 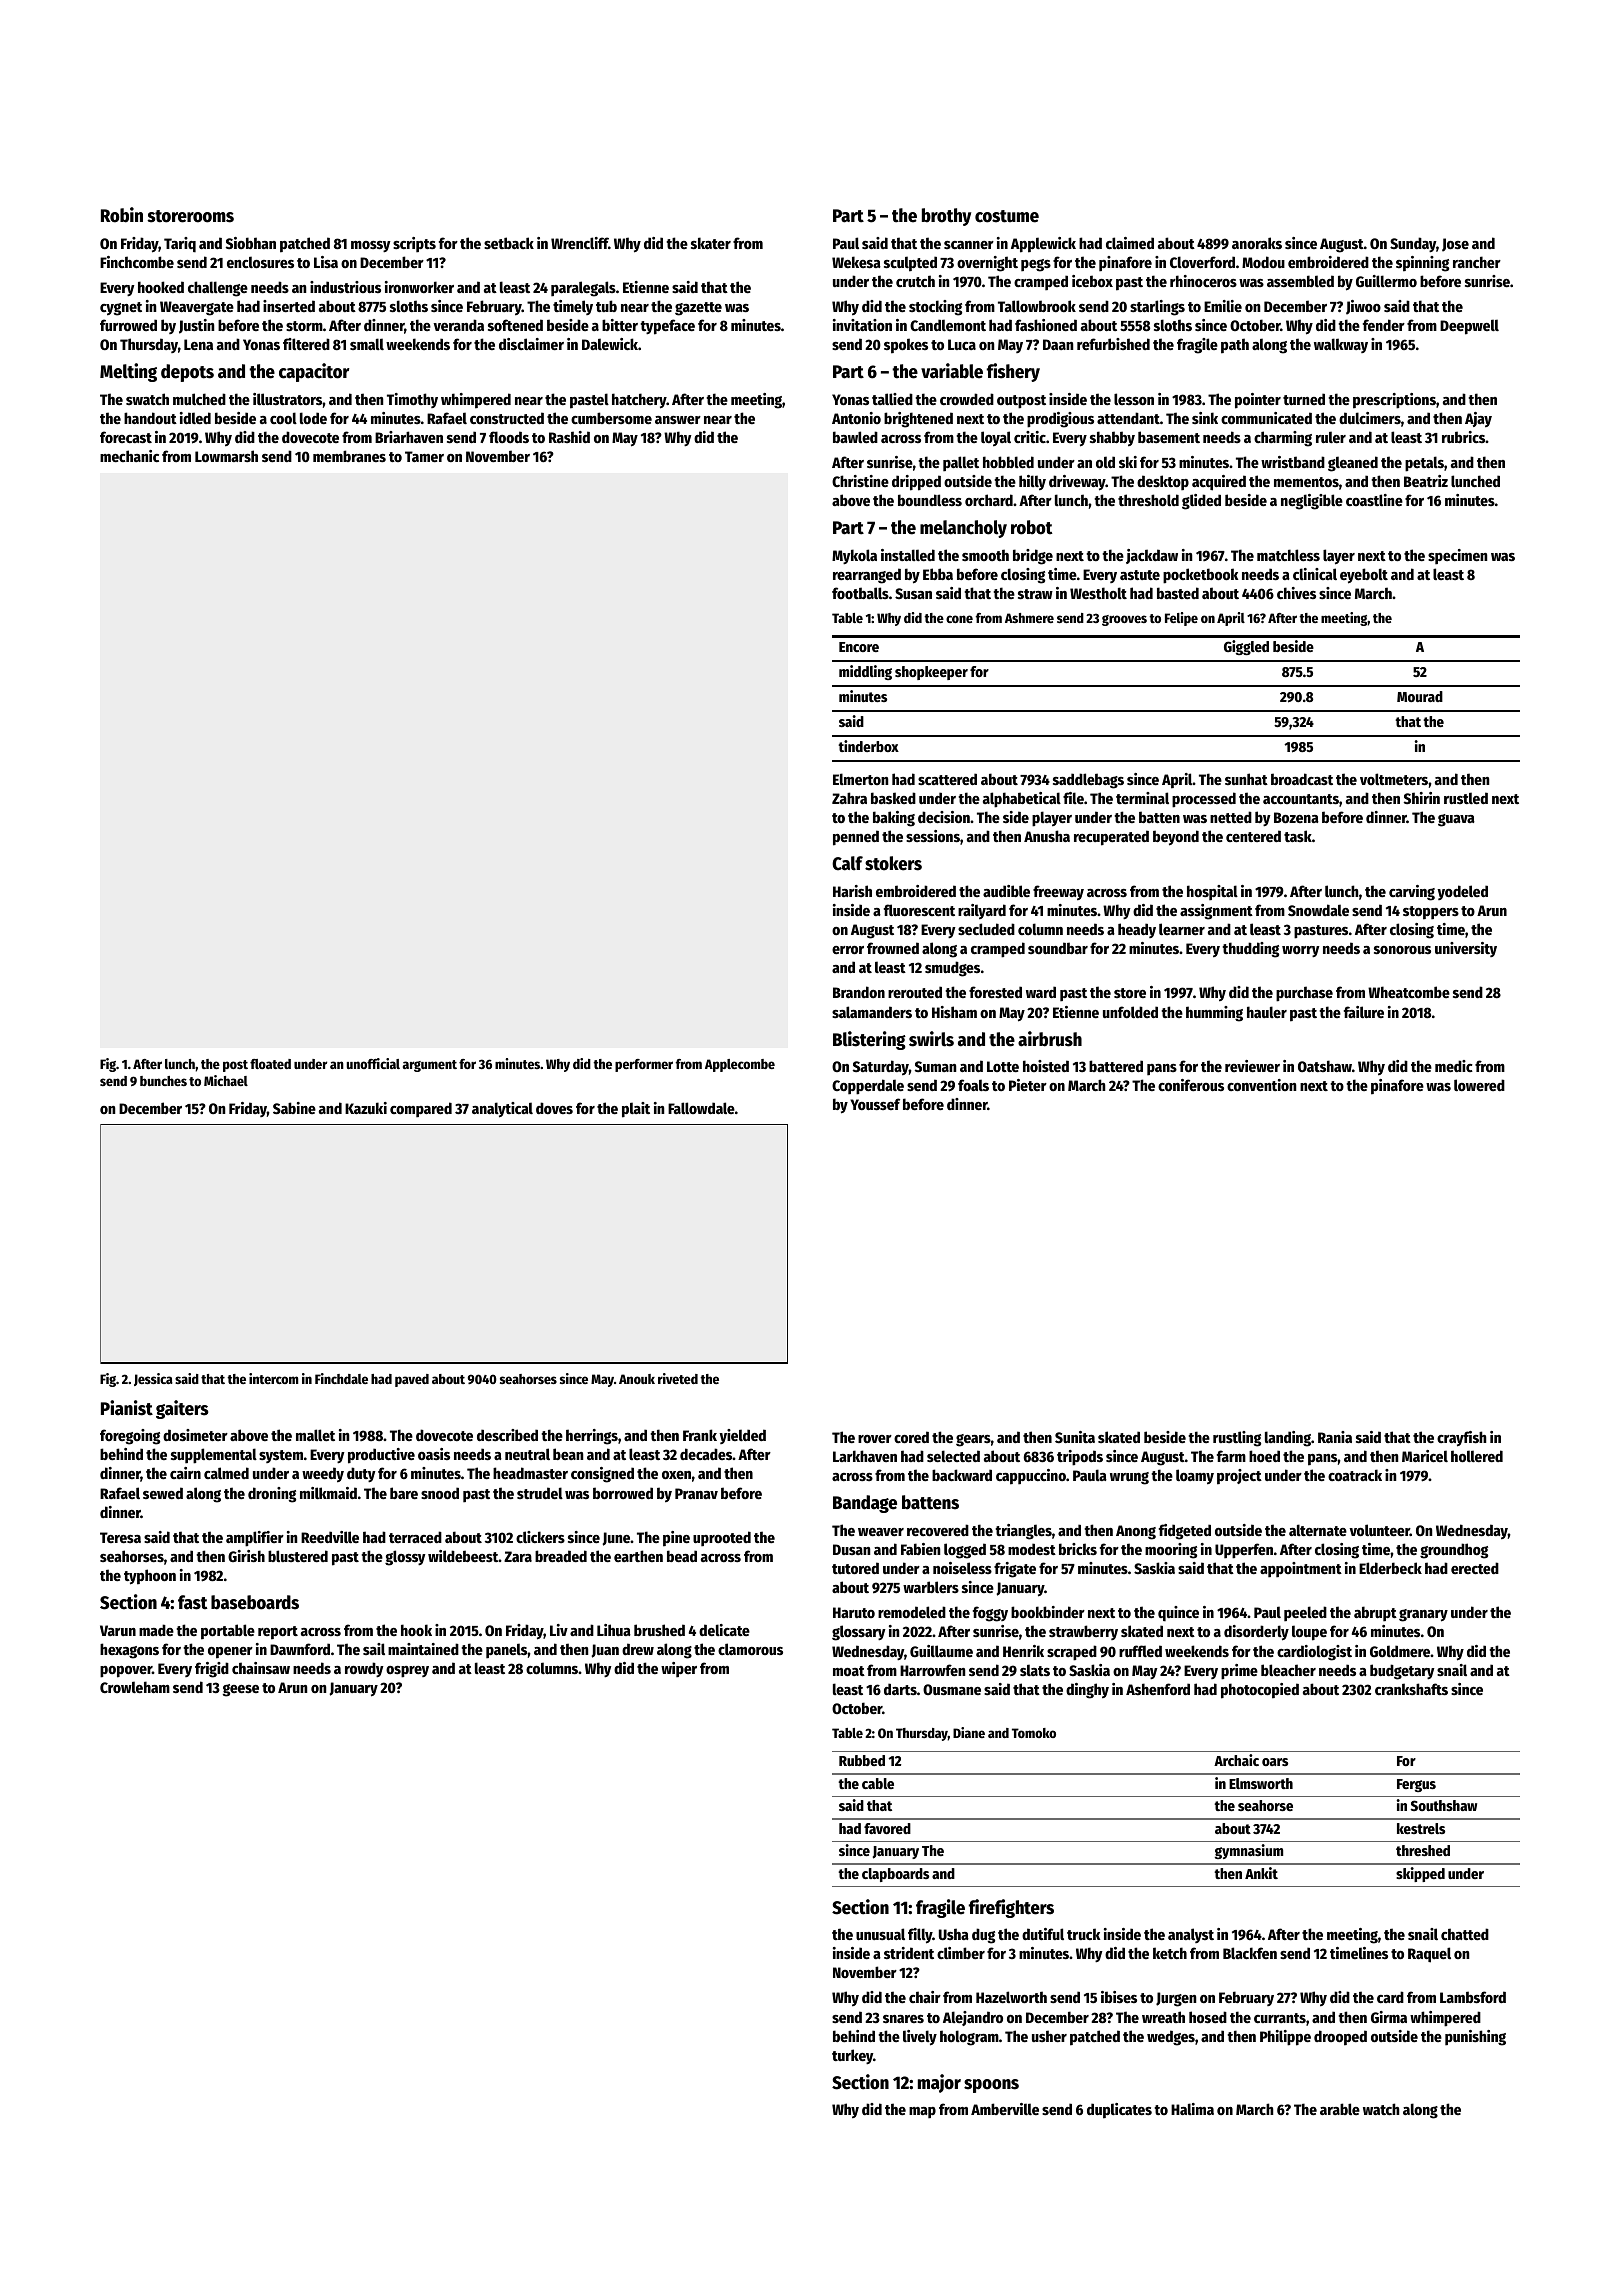 I want to click on Youssef, so click(x=875, y=1104).
